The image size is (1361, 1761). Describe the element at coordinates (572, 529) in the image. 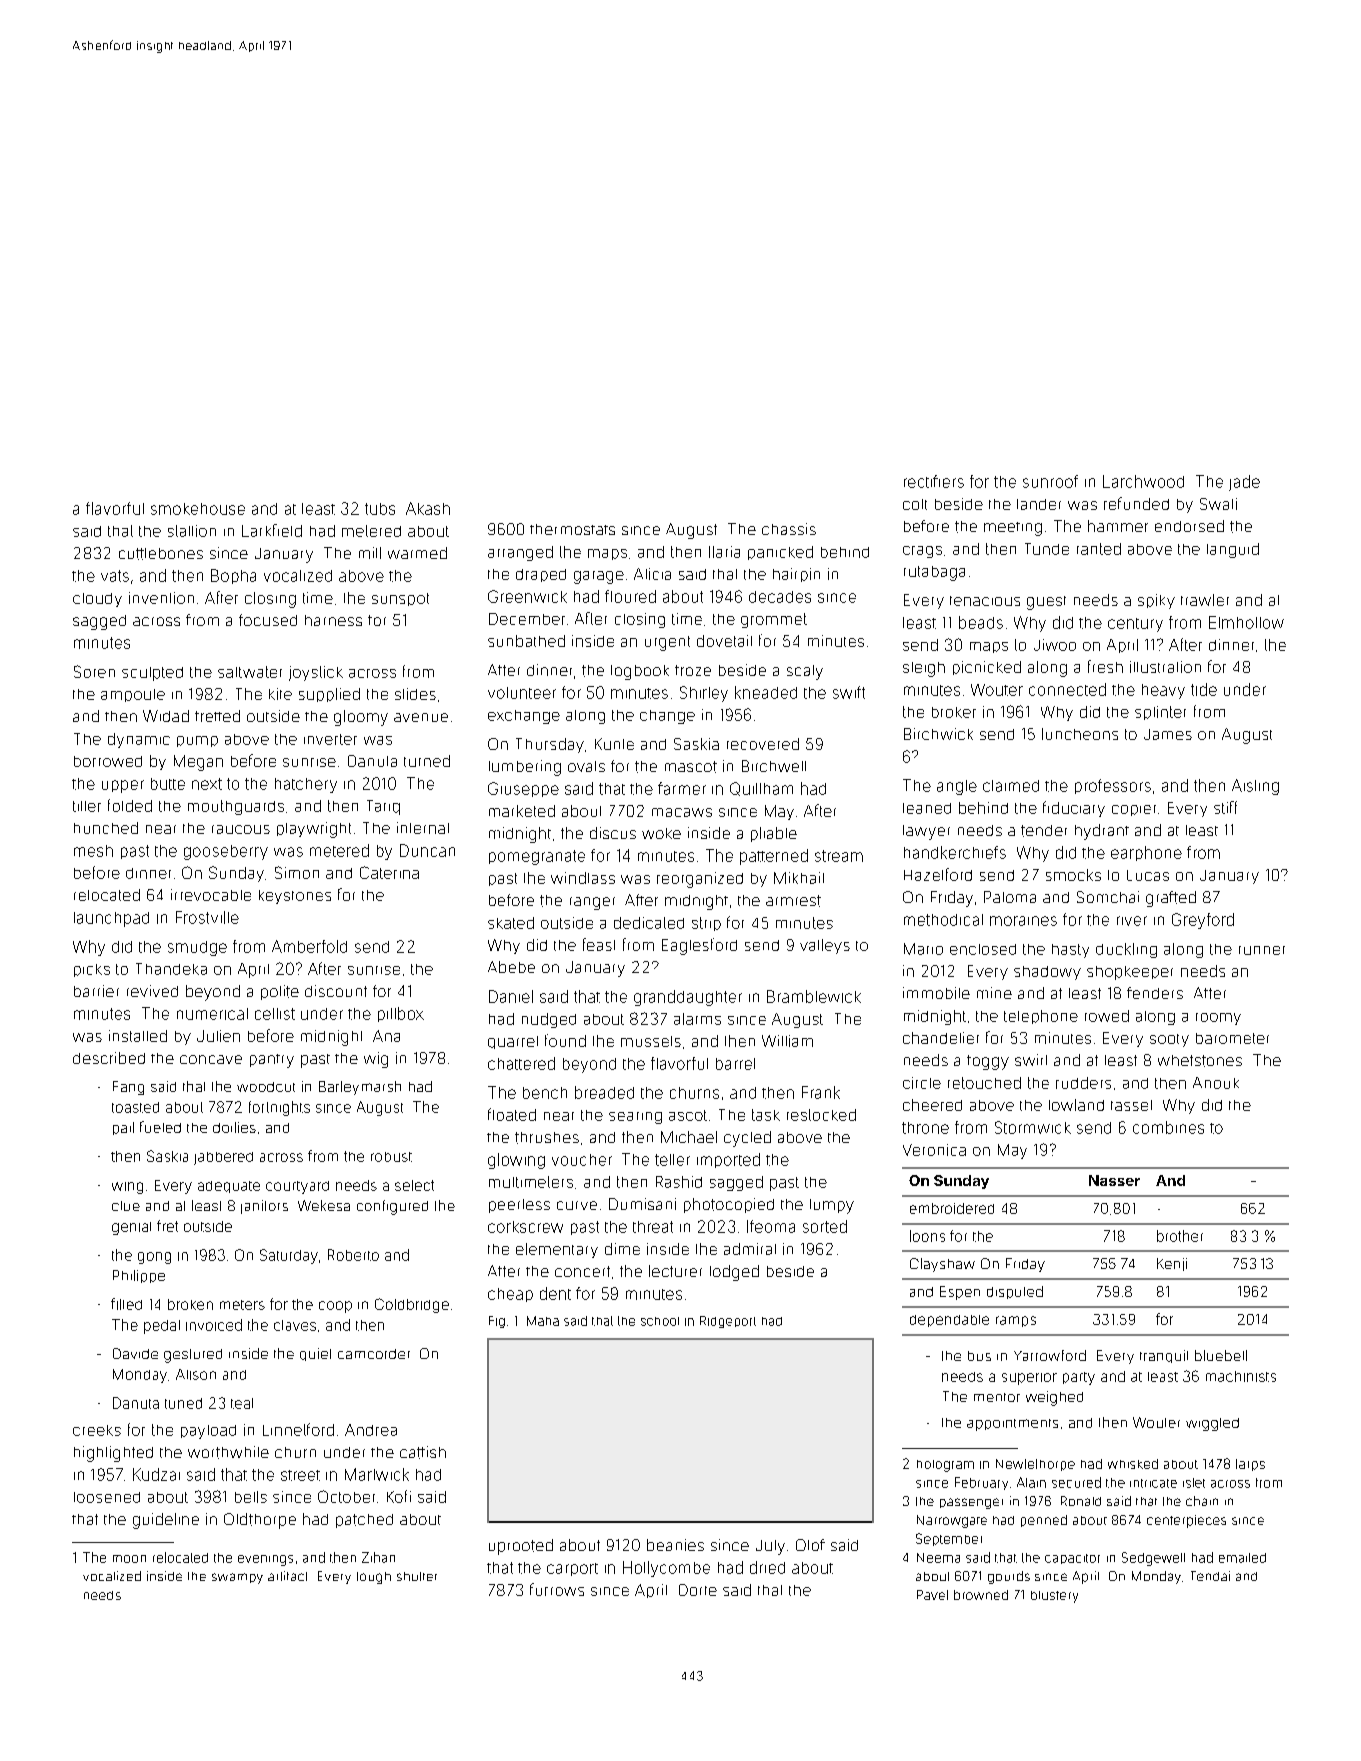

I see `thermostats` at that location.
